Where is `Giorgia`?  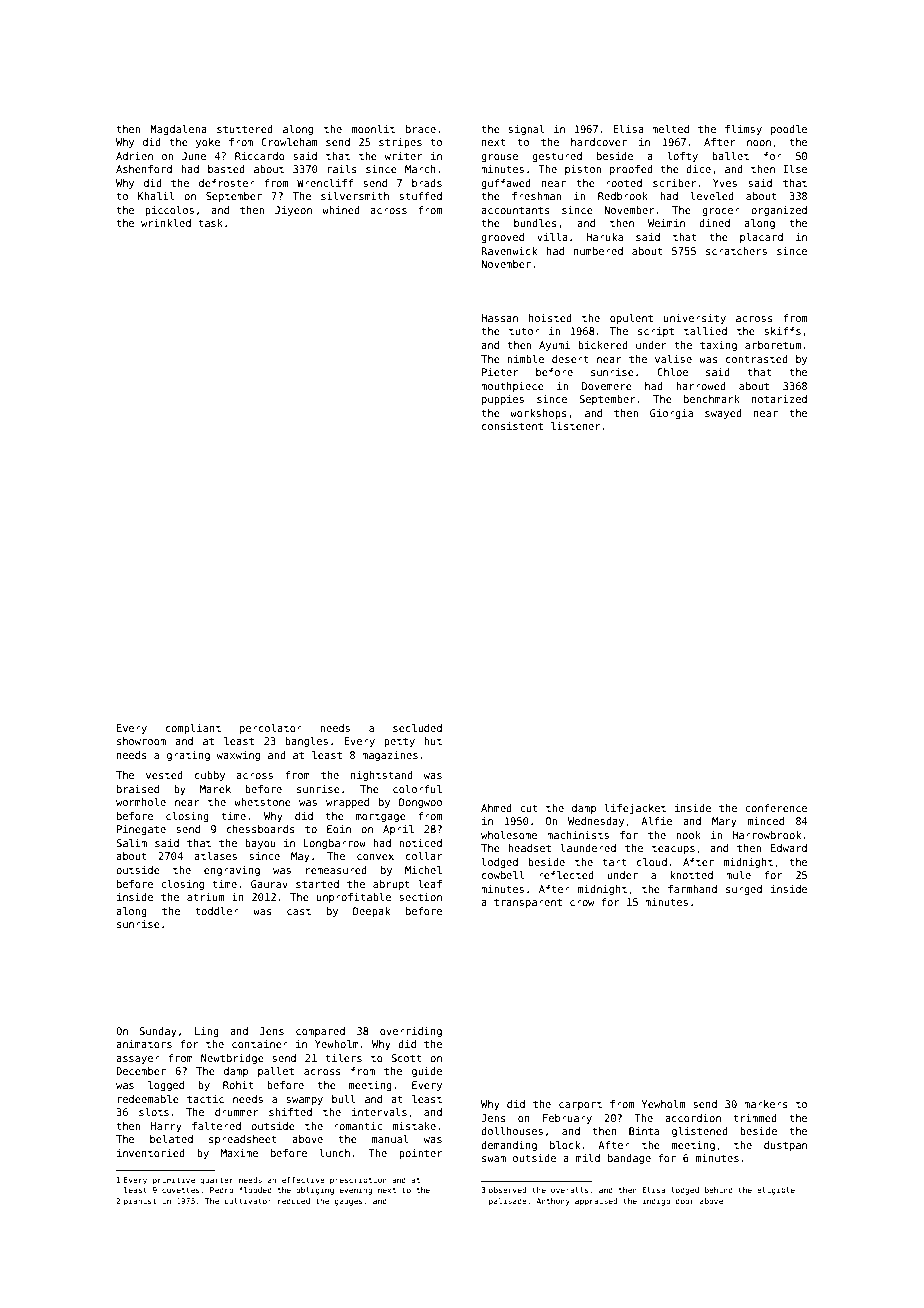 Giorgia is located at coordinates (671, 414).
